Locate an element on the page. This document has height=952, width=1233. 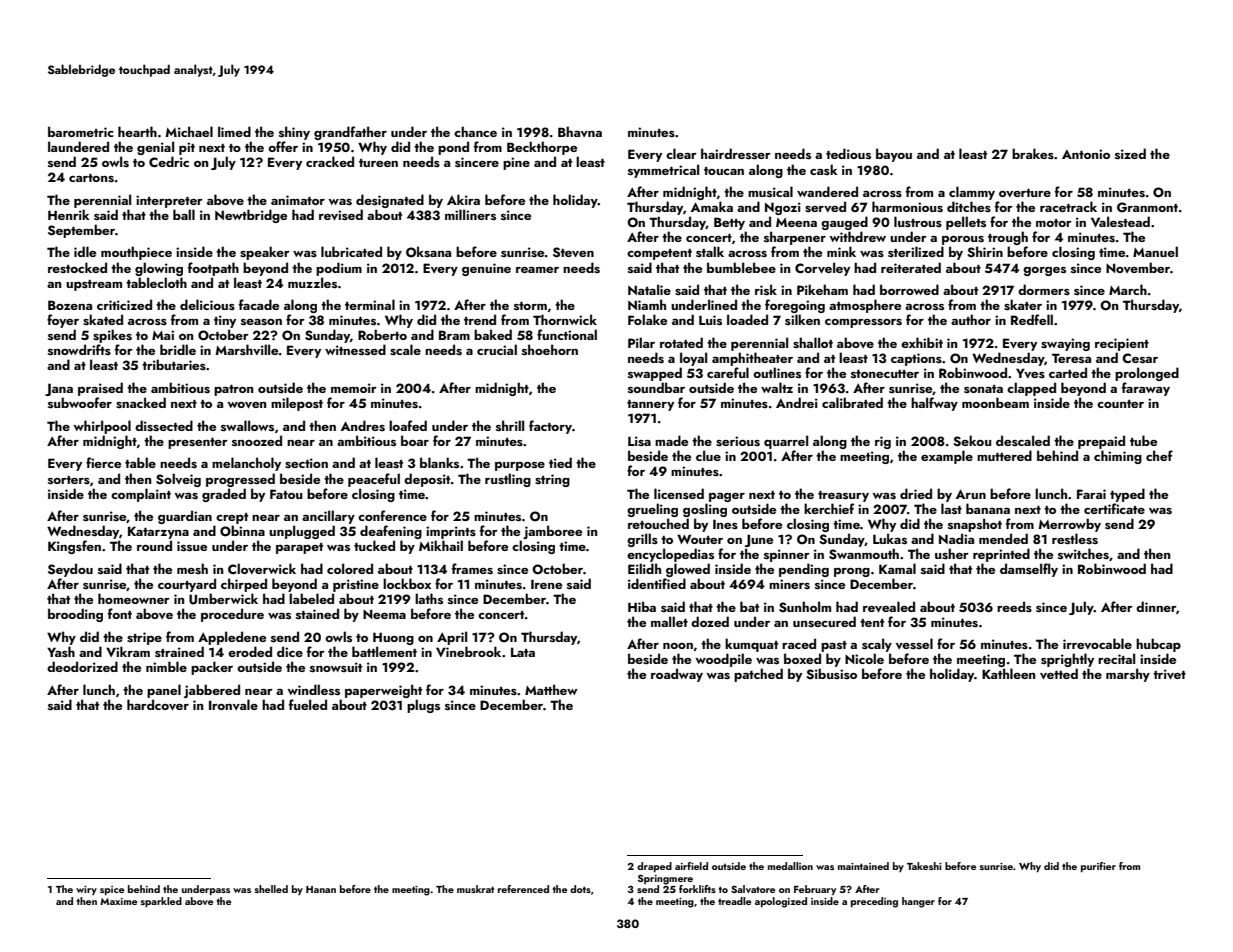
symmetrical is located at coordinates (663, 171).
